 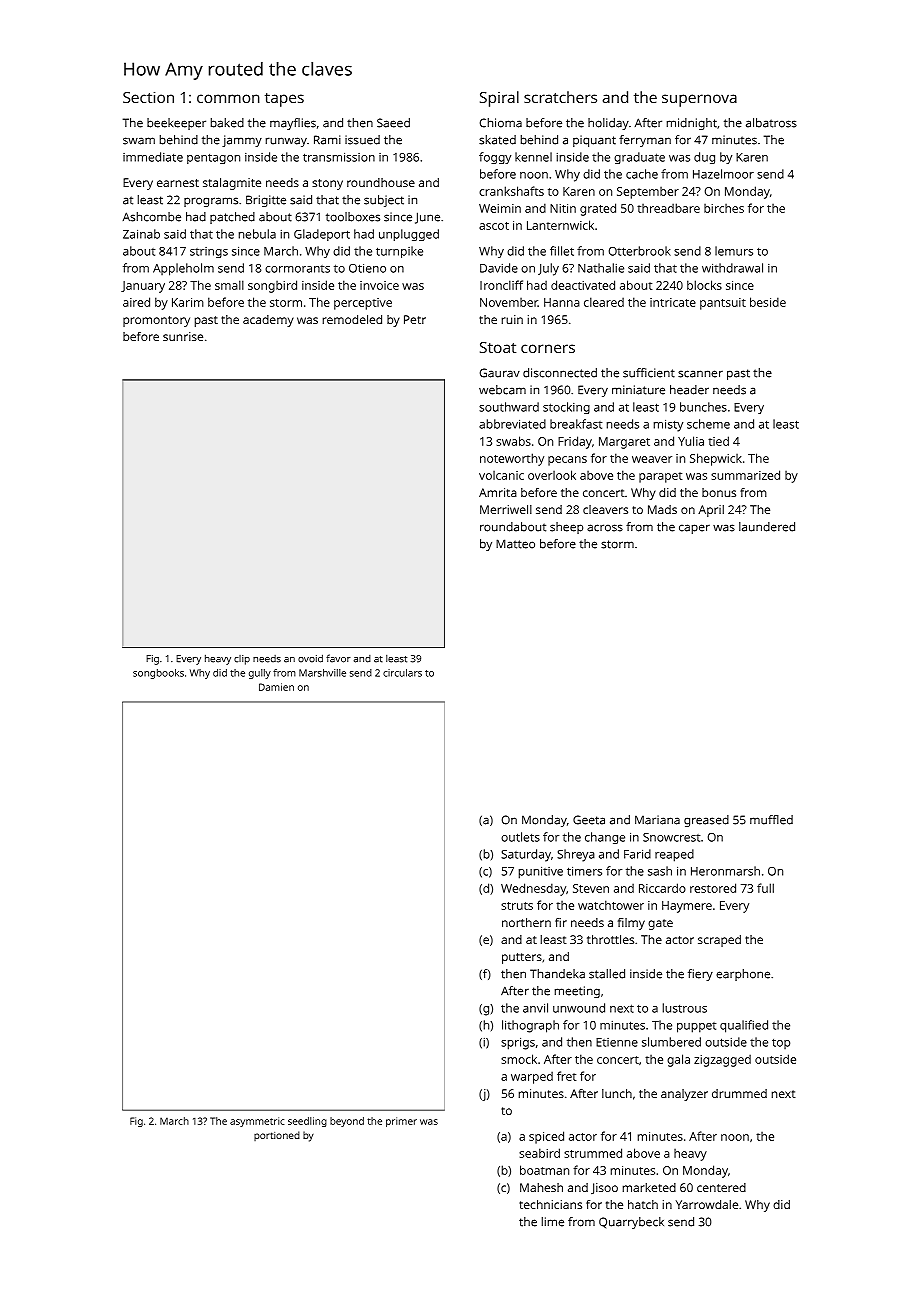 What do you see at coordinates (257, 1122) in the screenshot?
I see `asymmetric` at bounding box center [257, 1122].
